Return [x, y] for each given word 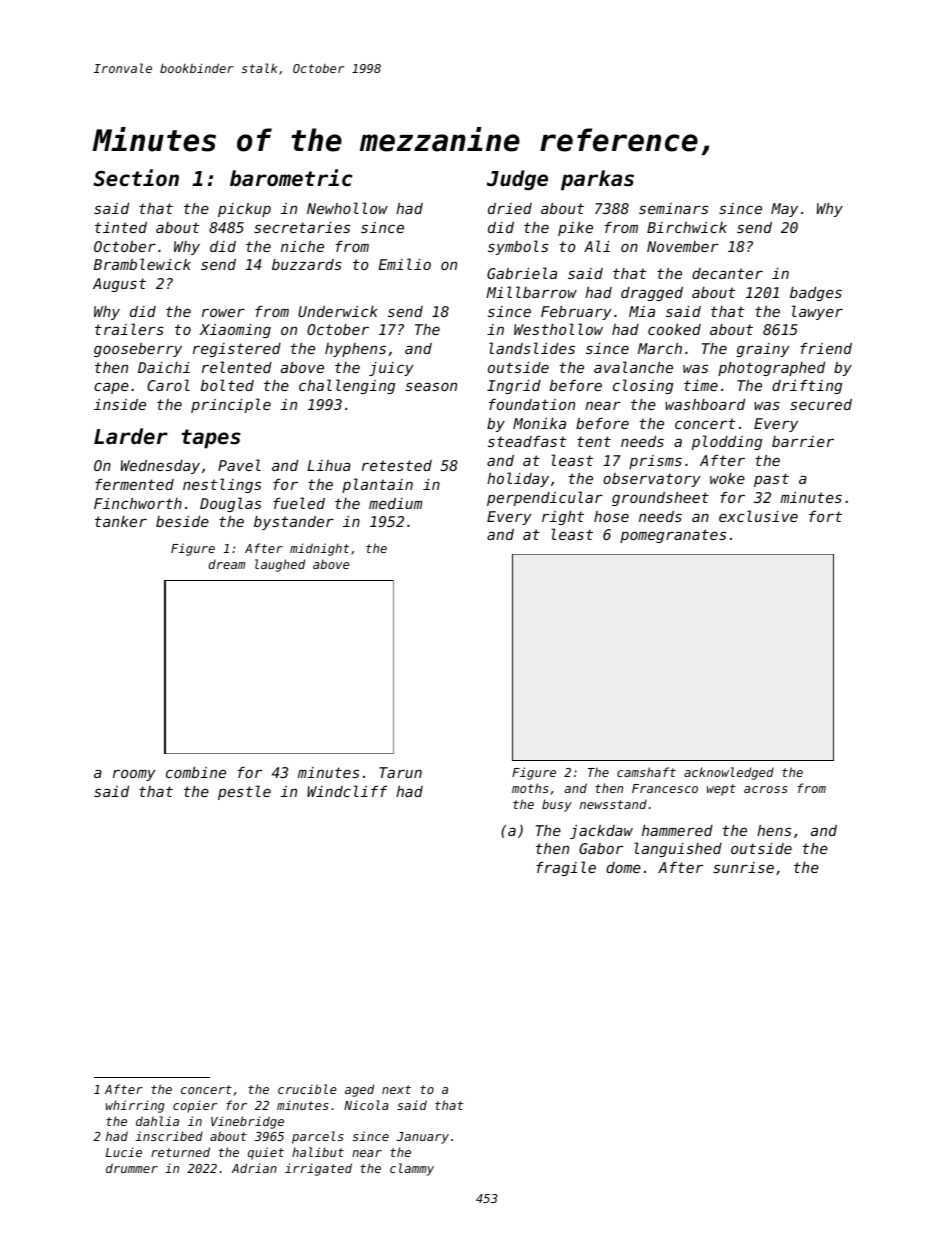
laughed [280, 565]
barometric [291, 178]
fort [825, 516]
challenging [347, 386]
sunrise [743, 867]
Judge [517, 180]
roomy [134, 775]
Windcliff [347, 791]
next [396, 1089]
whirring [135, 1106]
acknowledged [729, 773]
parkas [597, 180]
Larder [131, 436]
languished [678, 849]
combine [196, 772]
